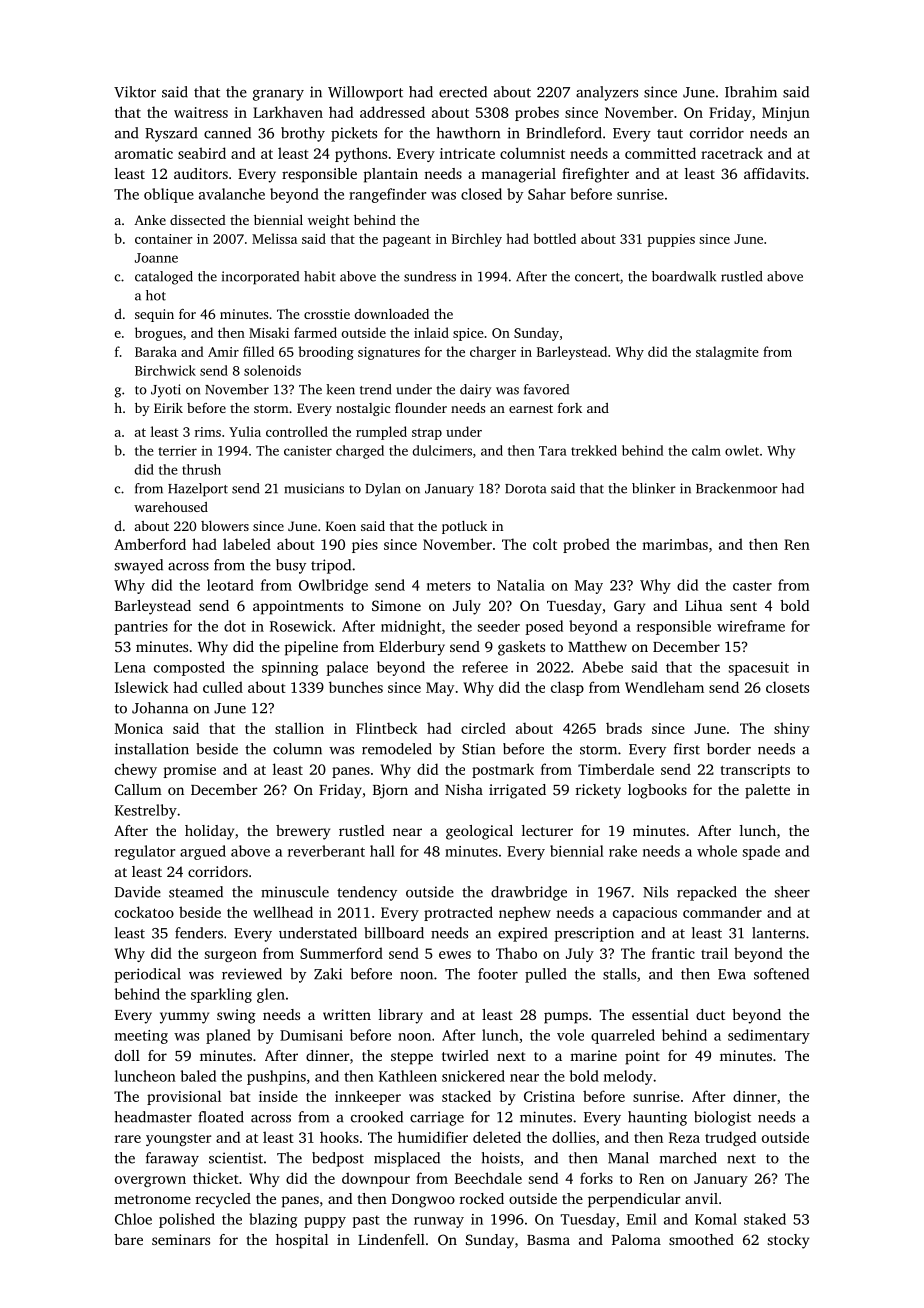 This page has width=924, height=1308. What do you see at coordinates (431, 332) in the page?
I see `inlaid` at bounding box center [431, 332].
